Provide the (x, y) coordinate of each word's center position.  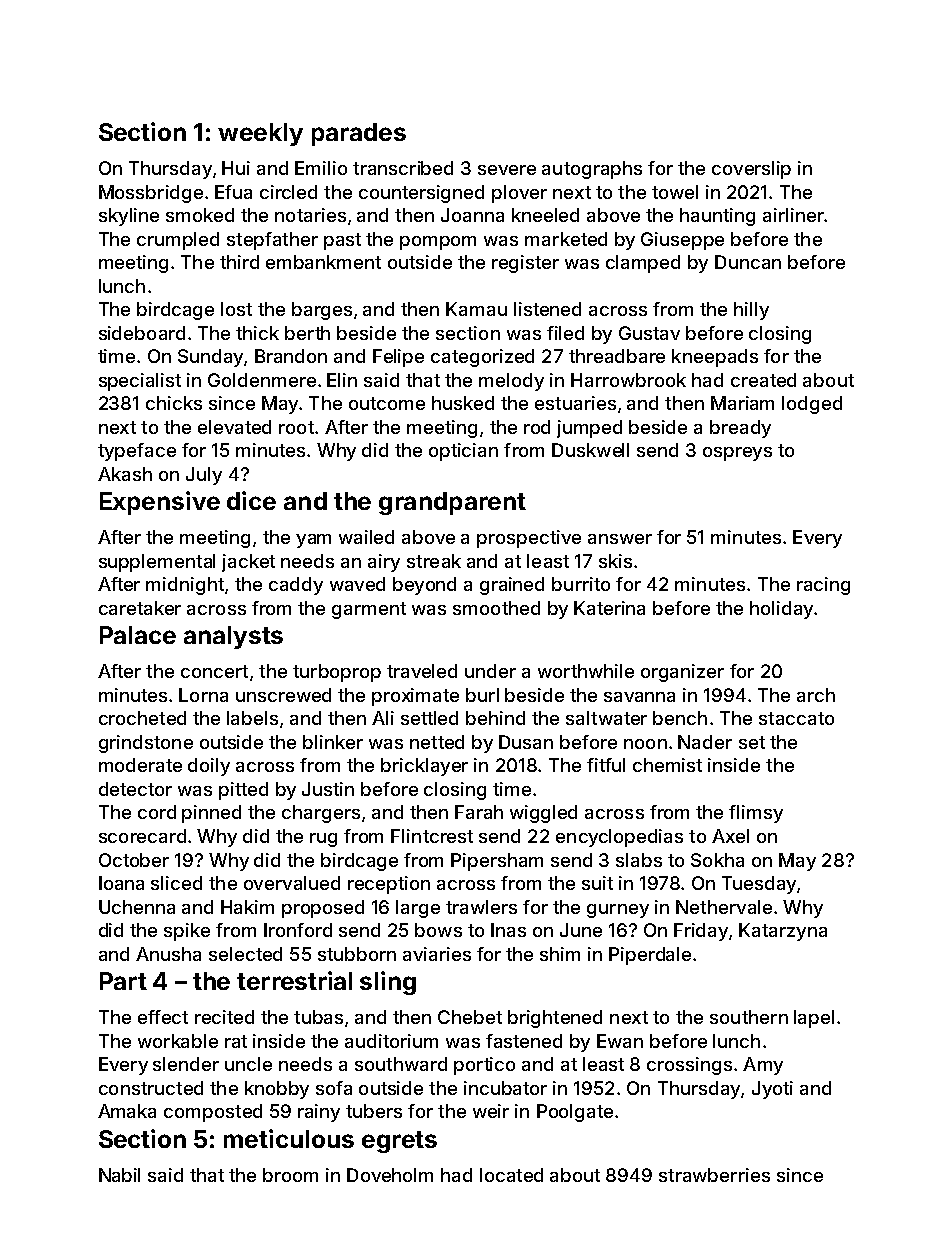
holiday (781, 610)
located (511, 1175)
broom (290, 1175)
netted (437, 742)
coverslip (751, 170)
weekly (260, 134)
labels (252, 718)
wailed (366, 537)
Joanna (472, 215)
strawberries (714, 1175)
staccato (796, 718)
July (204, 476)
